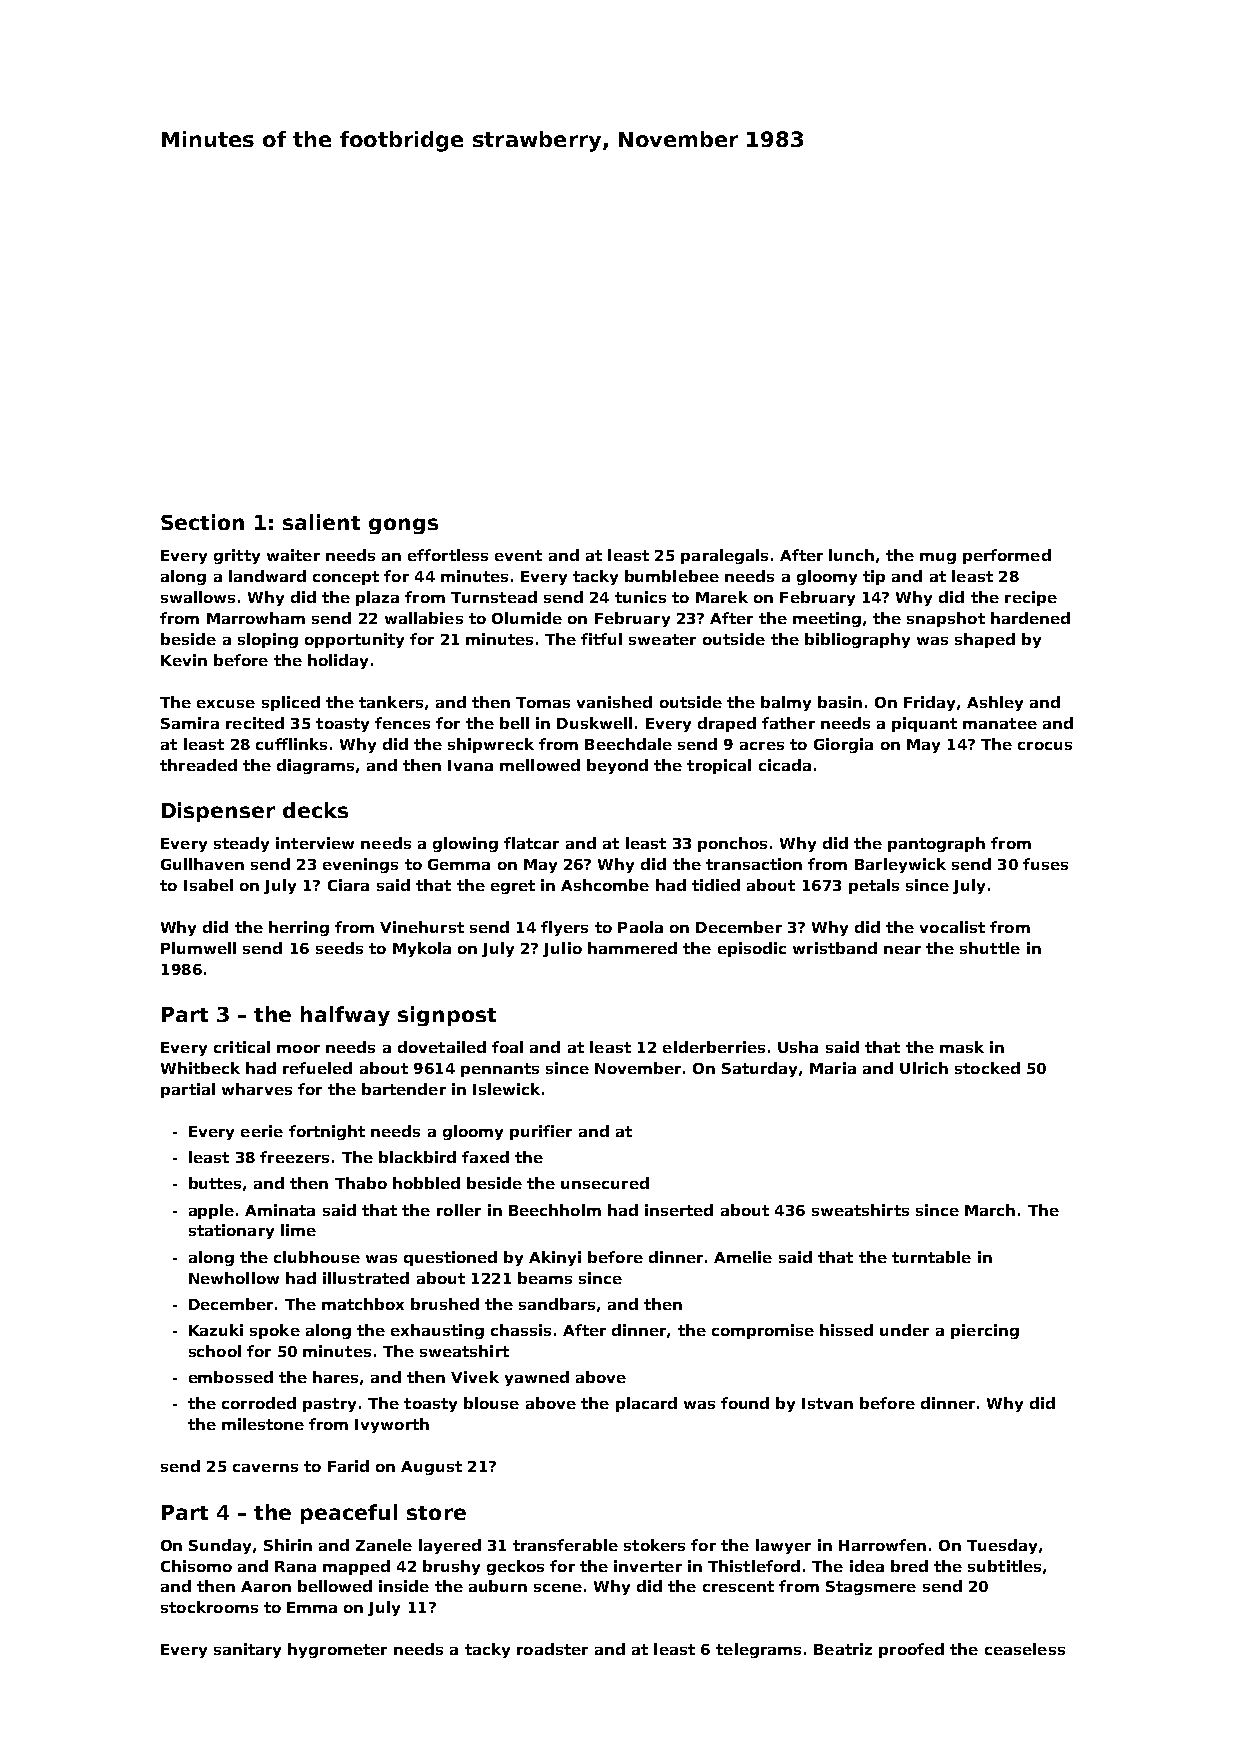 The height and width of the screenshot is (1751, 1238). I want to click on Shirin, so click(288, 1545).
